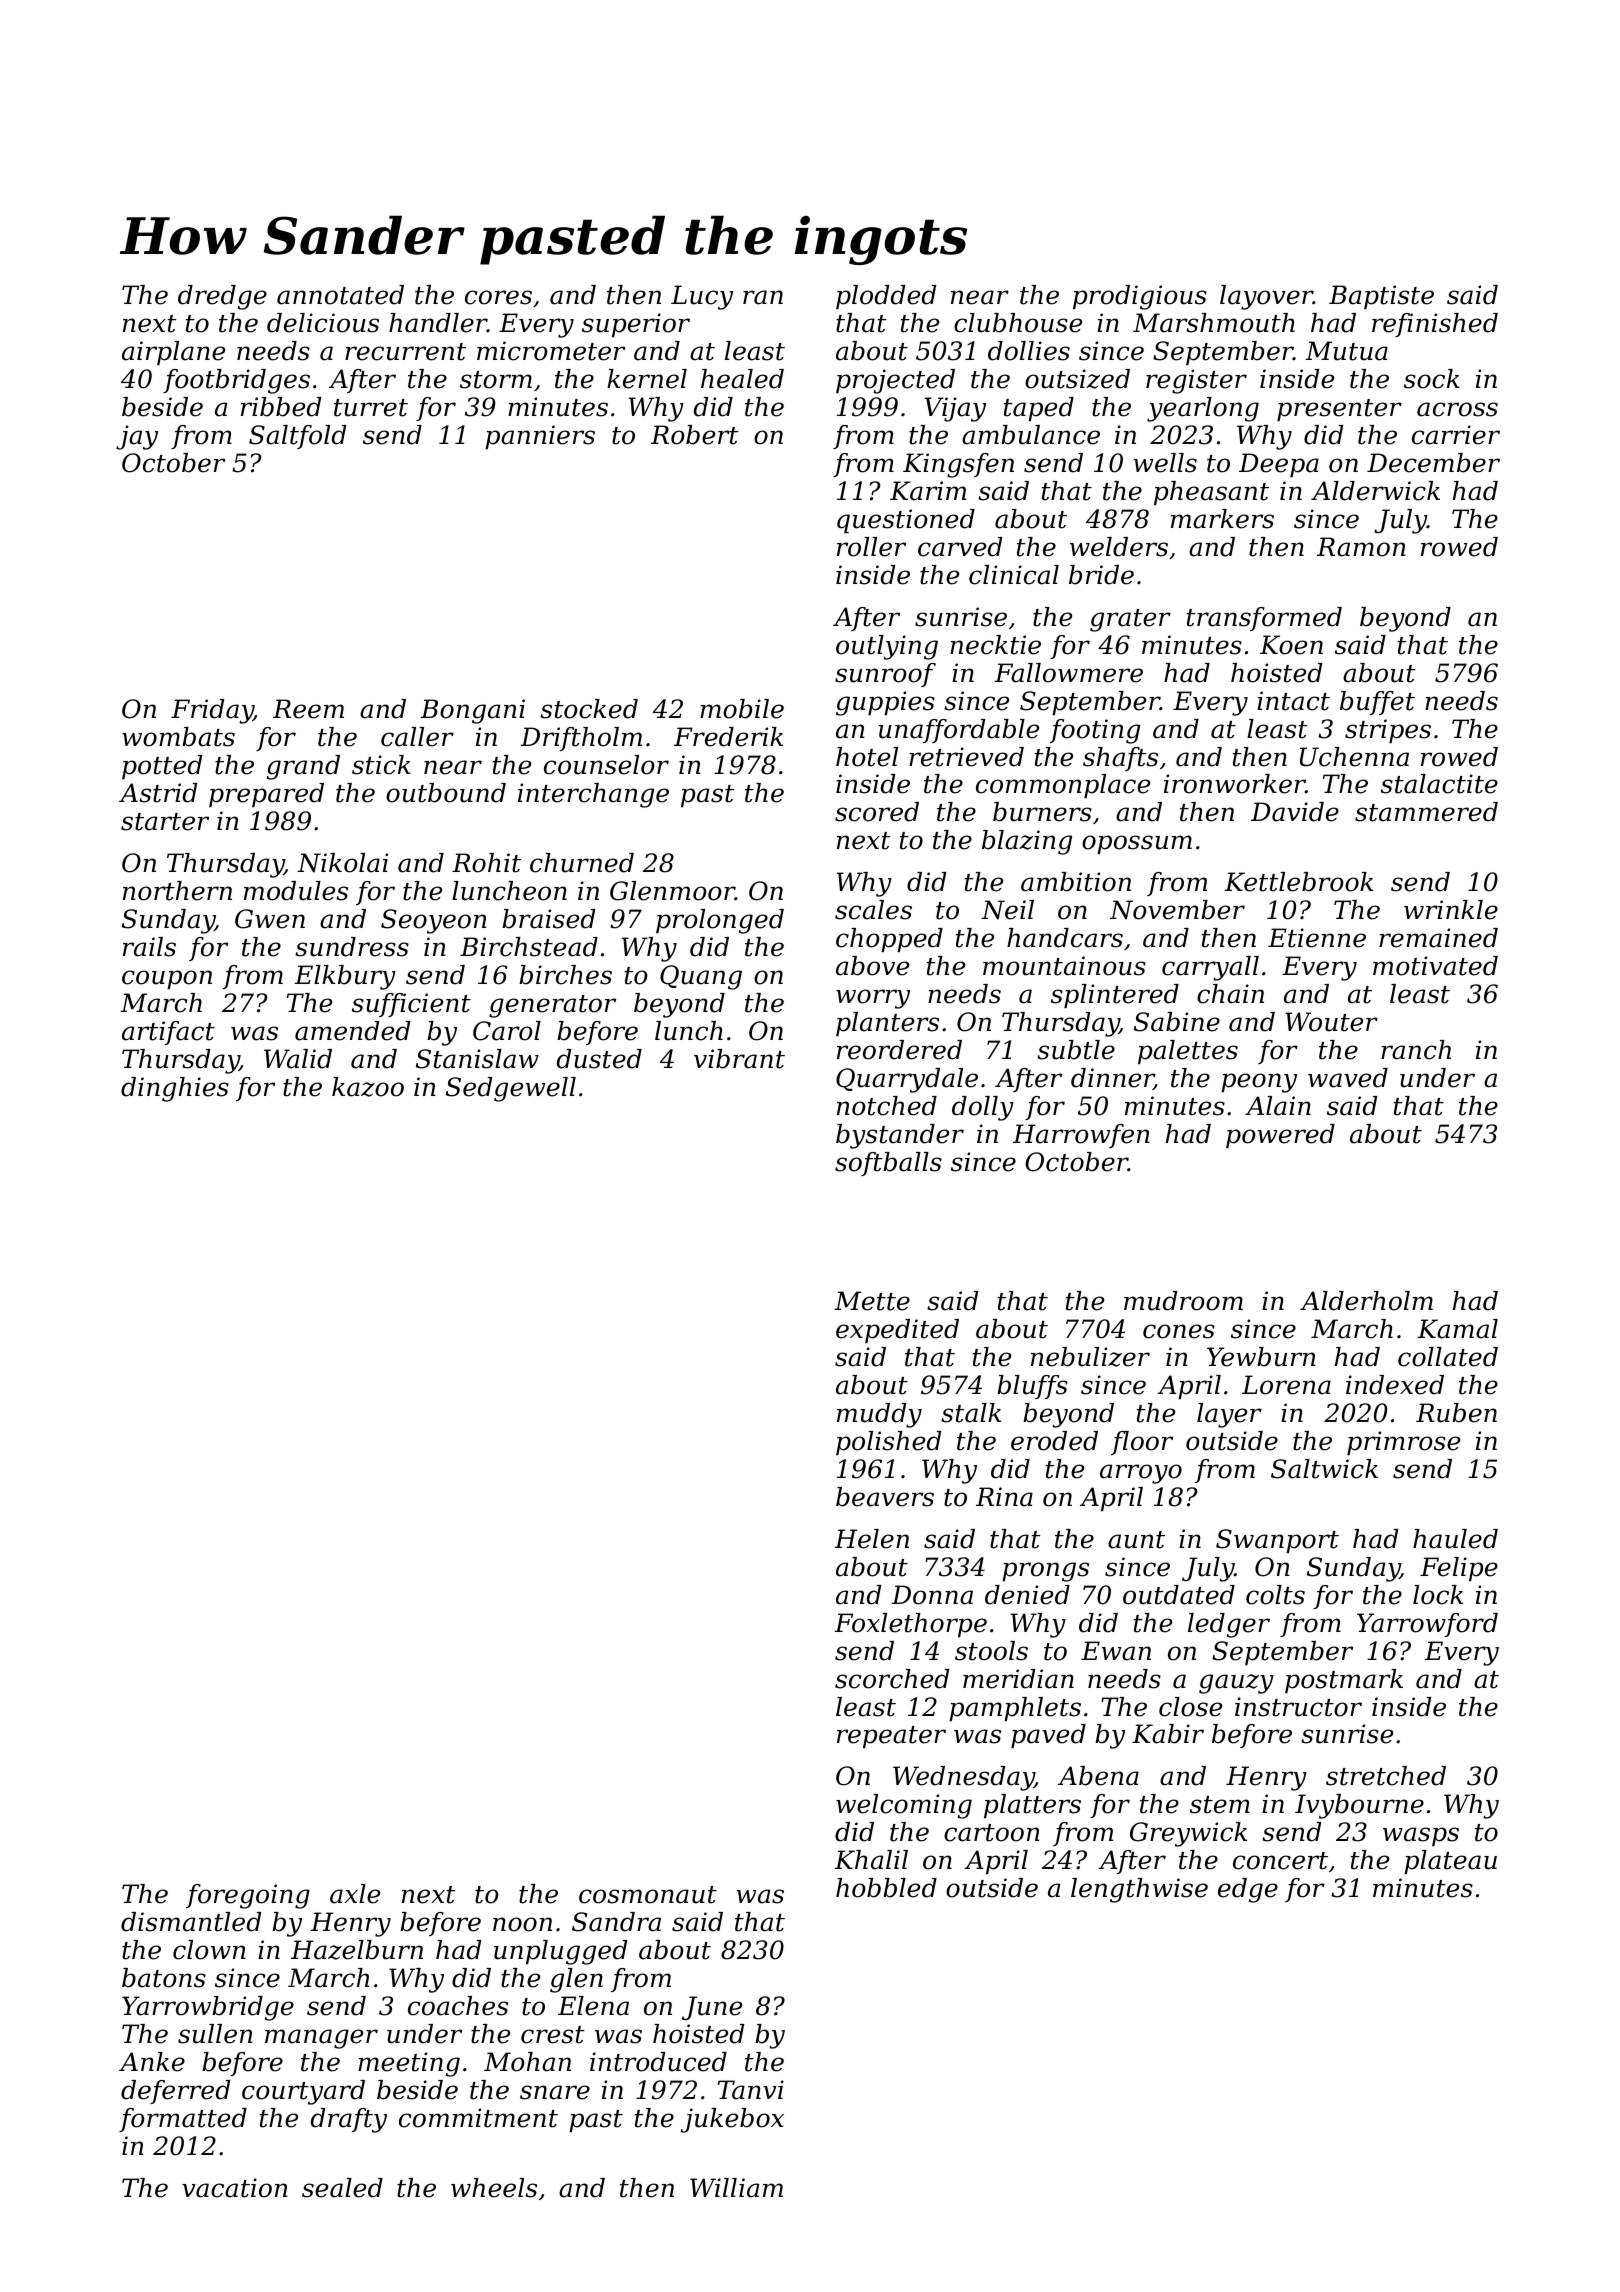 This screenshot has height=2292, width=1620. Describe the element at coordinates (1183, 1301) in the screenshot. I see `mudroom` at that location.
